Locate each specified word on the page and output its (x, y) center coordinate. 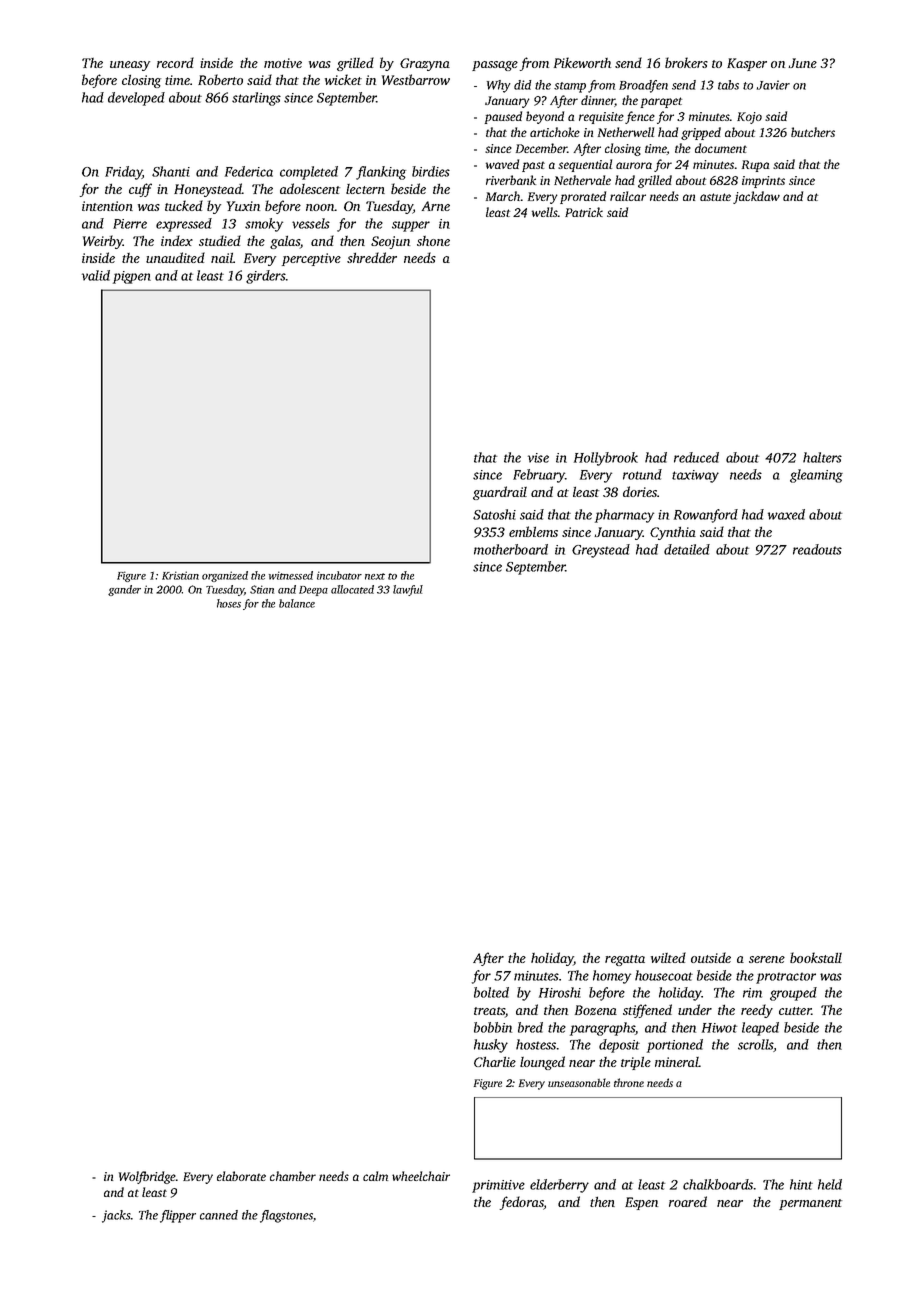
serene (767, 959)
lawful (408, 590)
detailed (687, 549)
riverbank (511, 180)
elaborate (241, 1176)
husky (491, 1046)
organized (225, 576)
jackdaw (756, 197)
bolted (491, 992)
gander (124, 590)
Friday (124, 173)
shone (433, 241)
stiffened (647, 1011)
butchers (813, 132)
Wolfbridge (147, 1177)
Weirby (103, 242)
